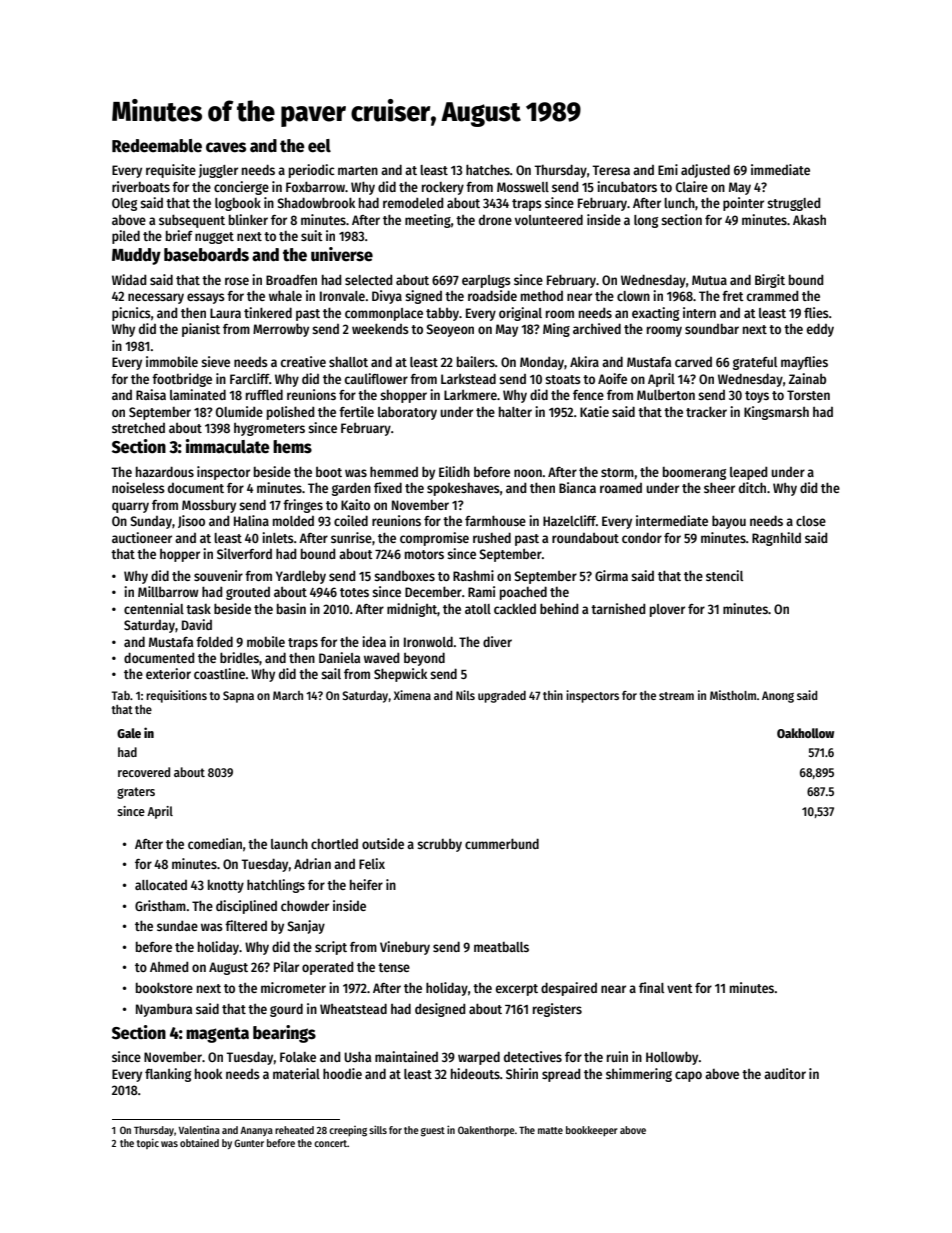  What do you see at coordinates (755, 363) in the screenshot?
I see `grateful` at bounding box center [755, 363].
